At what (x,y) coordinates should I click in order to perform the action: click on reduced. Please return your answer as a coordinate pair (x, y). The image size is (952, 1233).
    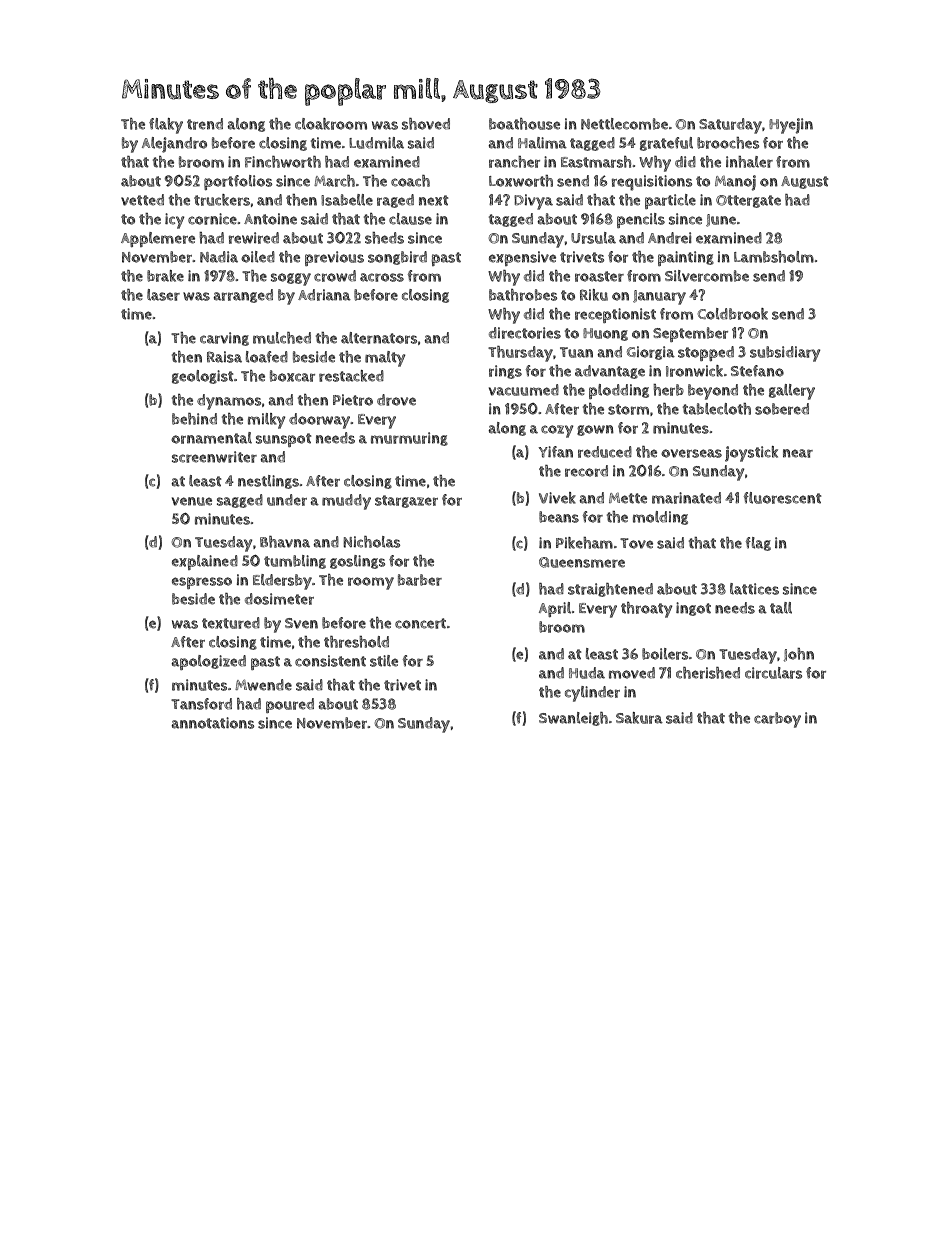
    Looking at the image, I should click on (605, 452).
